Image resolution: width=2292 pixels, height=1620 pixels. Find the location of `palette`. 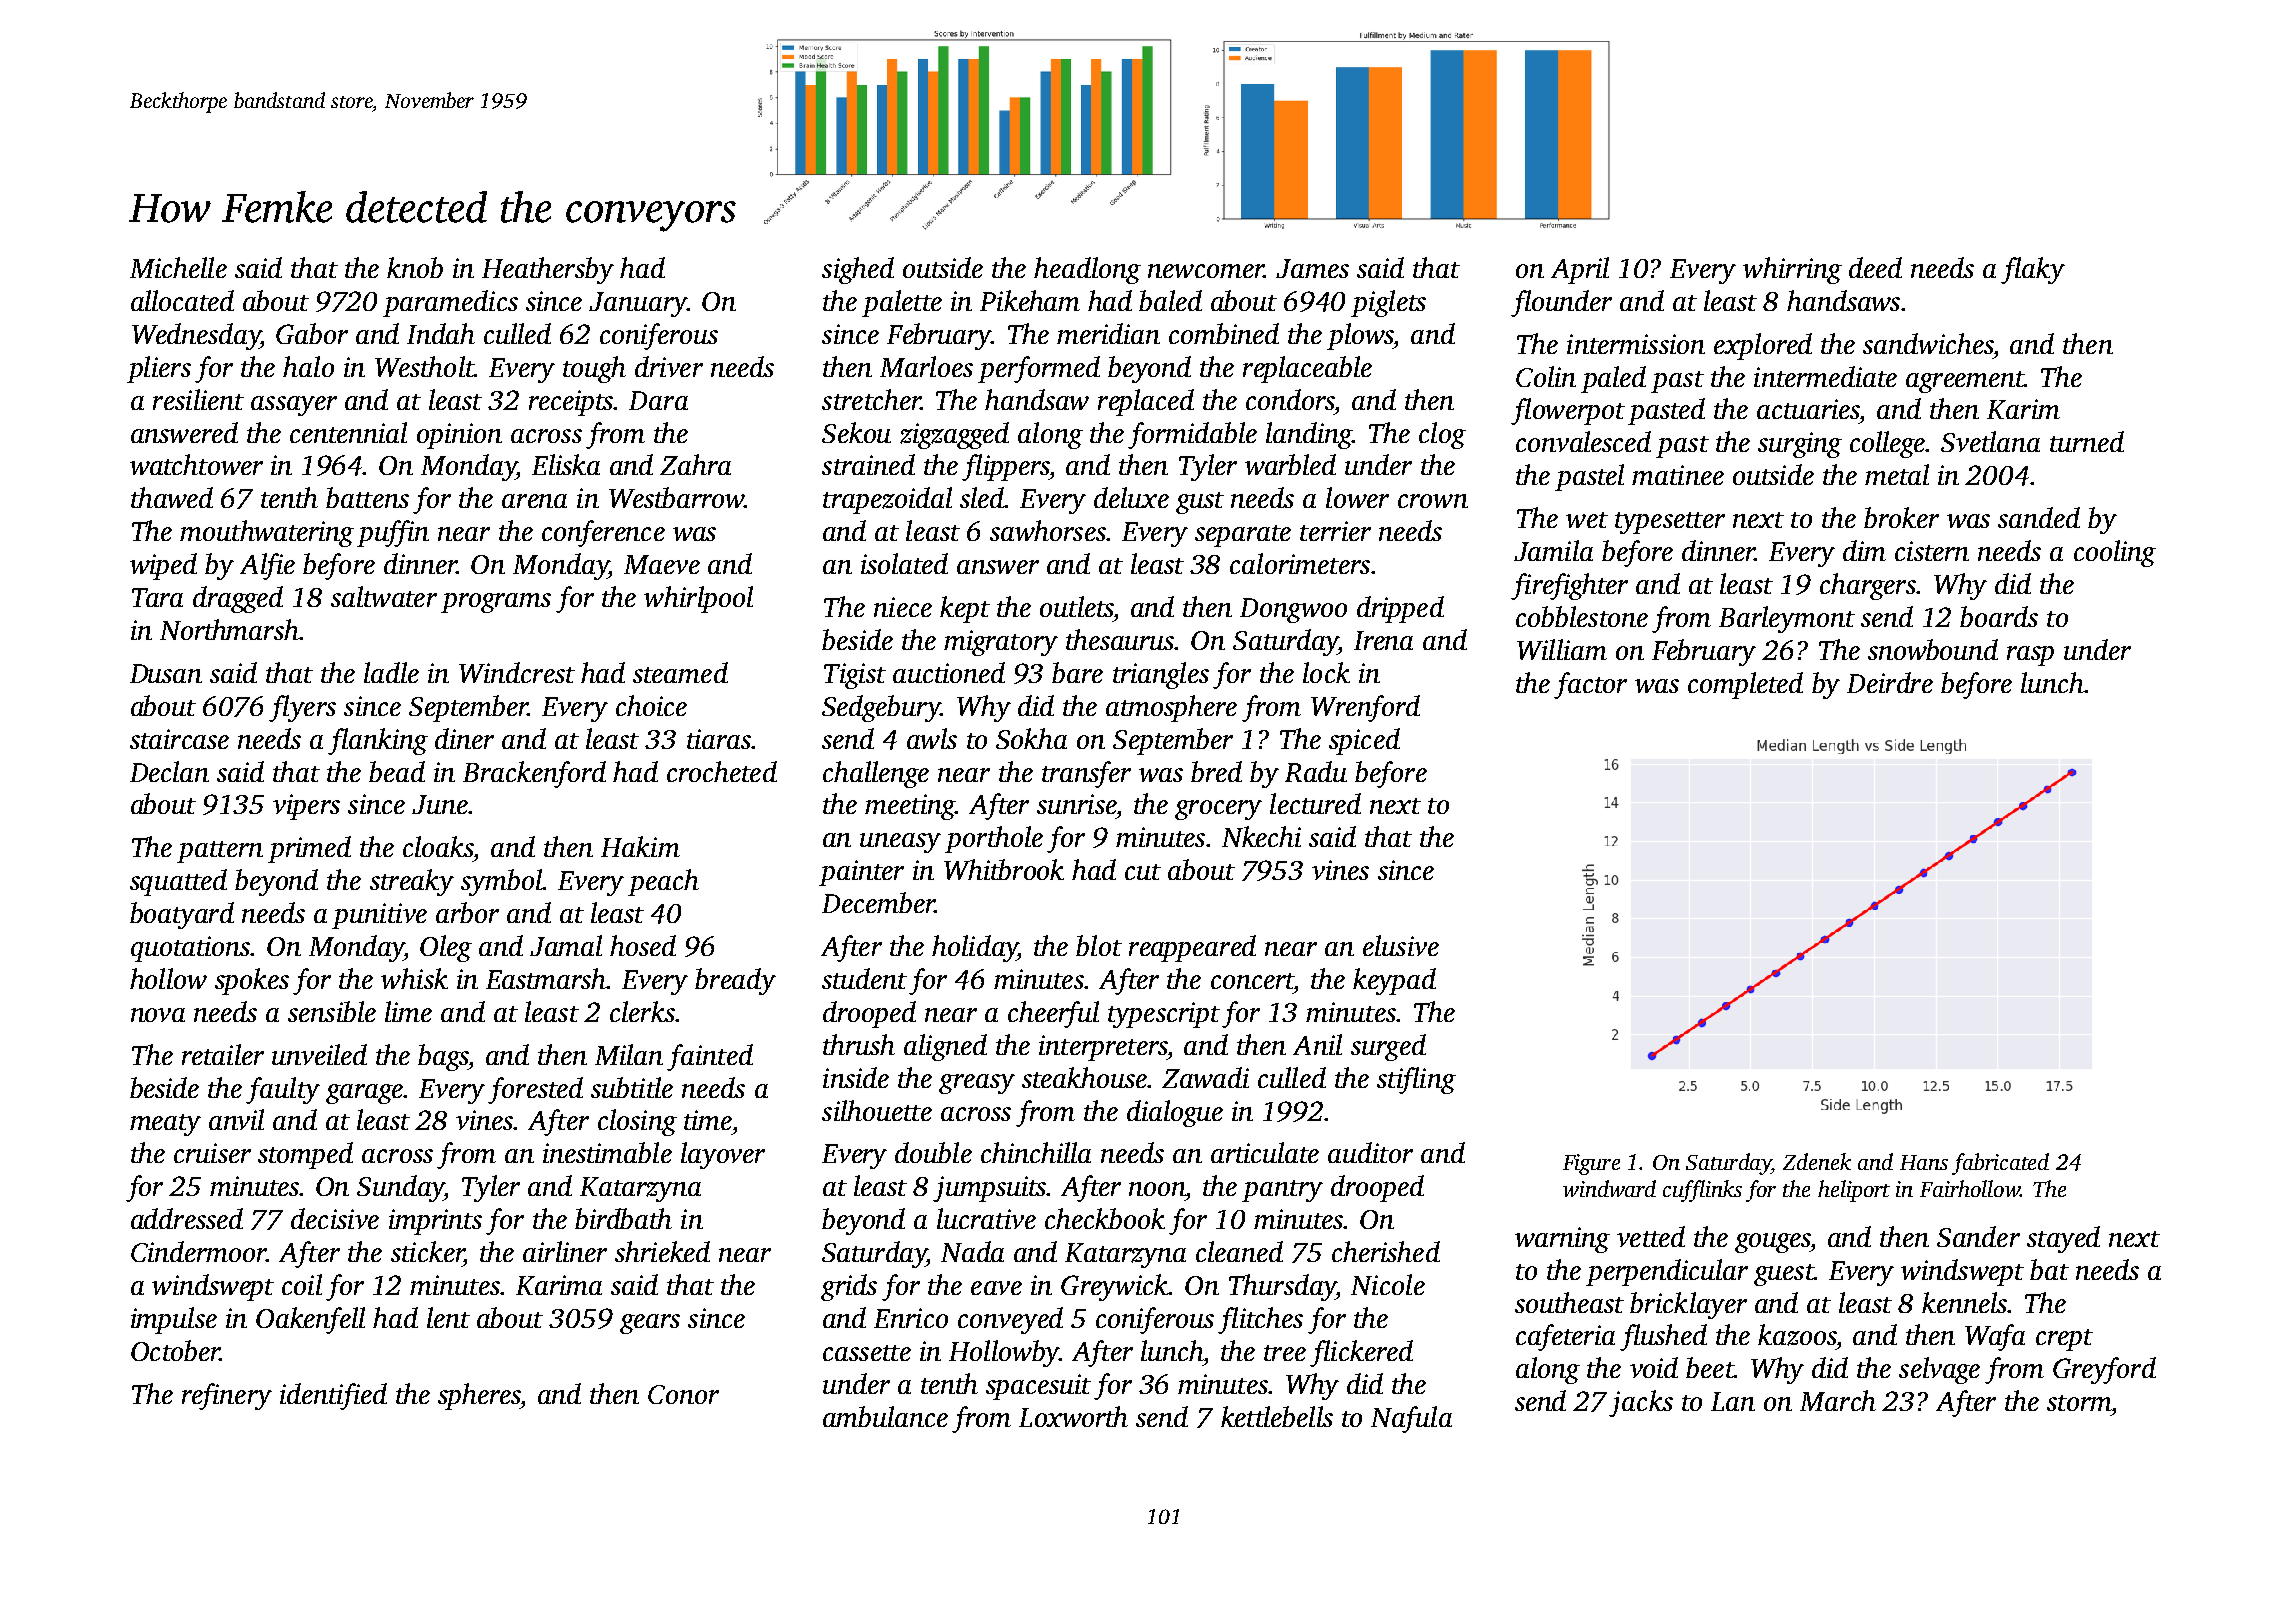

palette is located at coordinates (902, 303).
